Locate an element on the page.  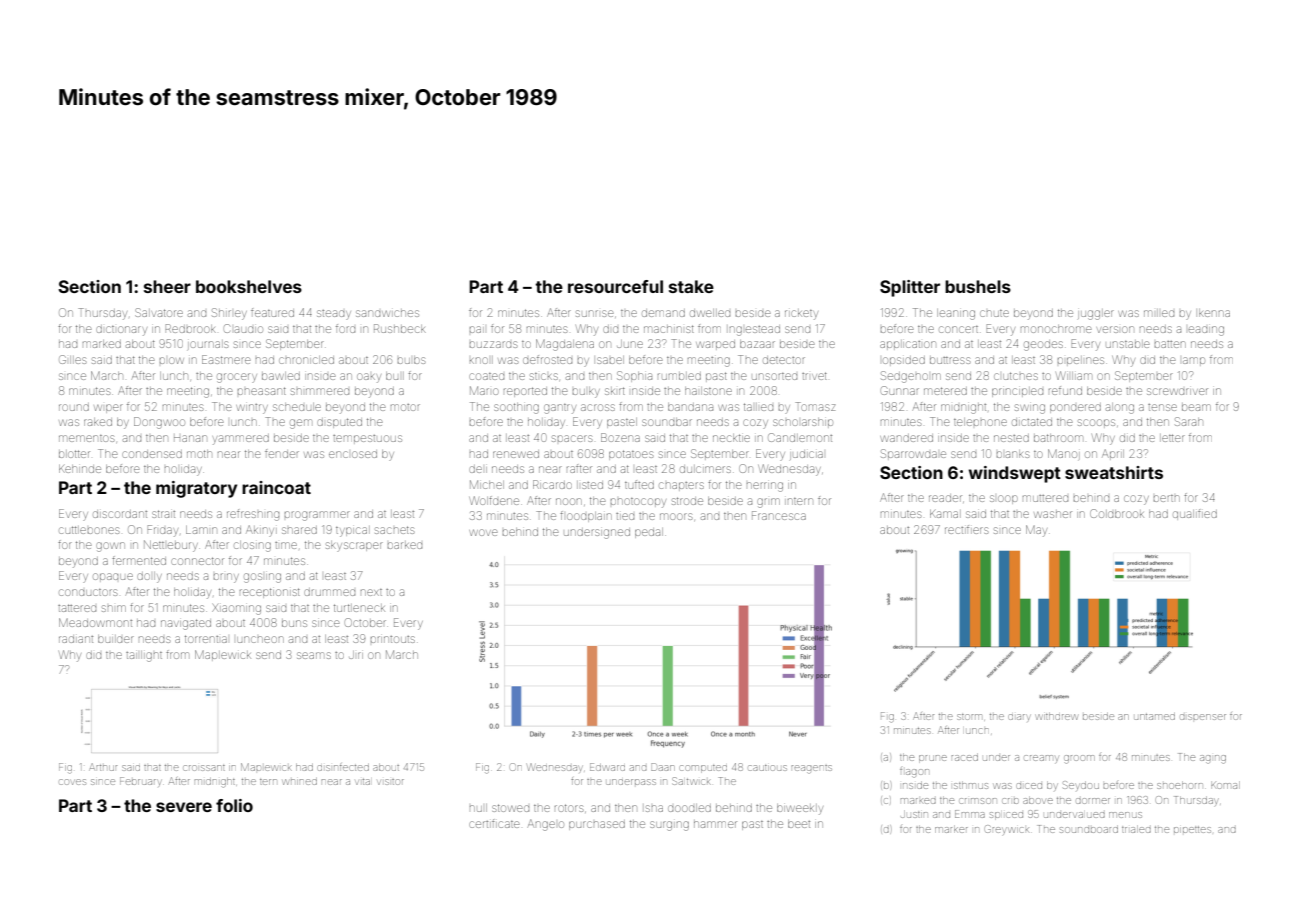
necktie is located at coordinates (731, 438).
